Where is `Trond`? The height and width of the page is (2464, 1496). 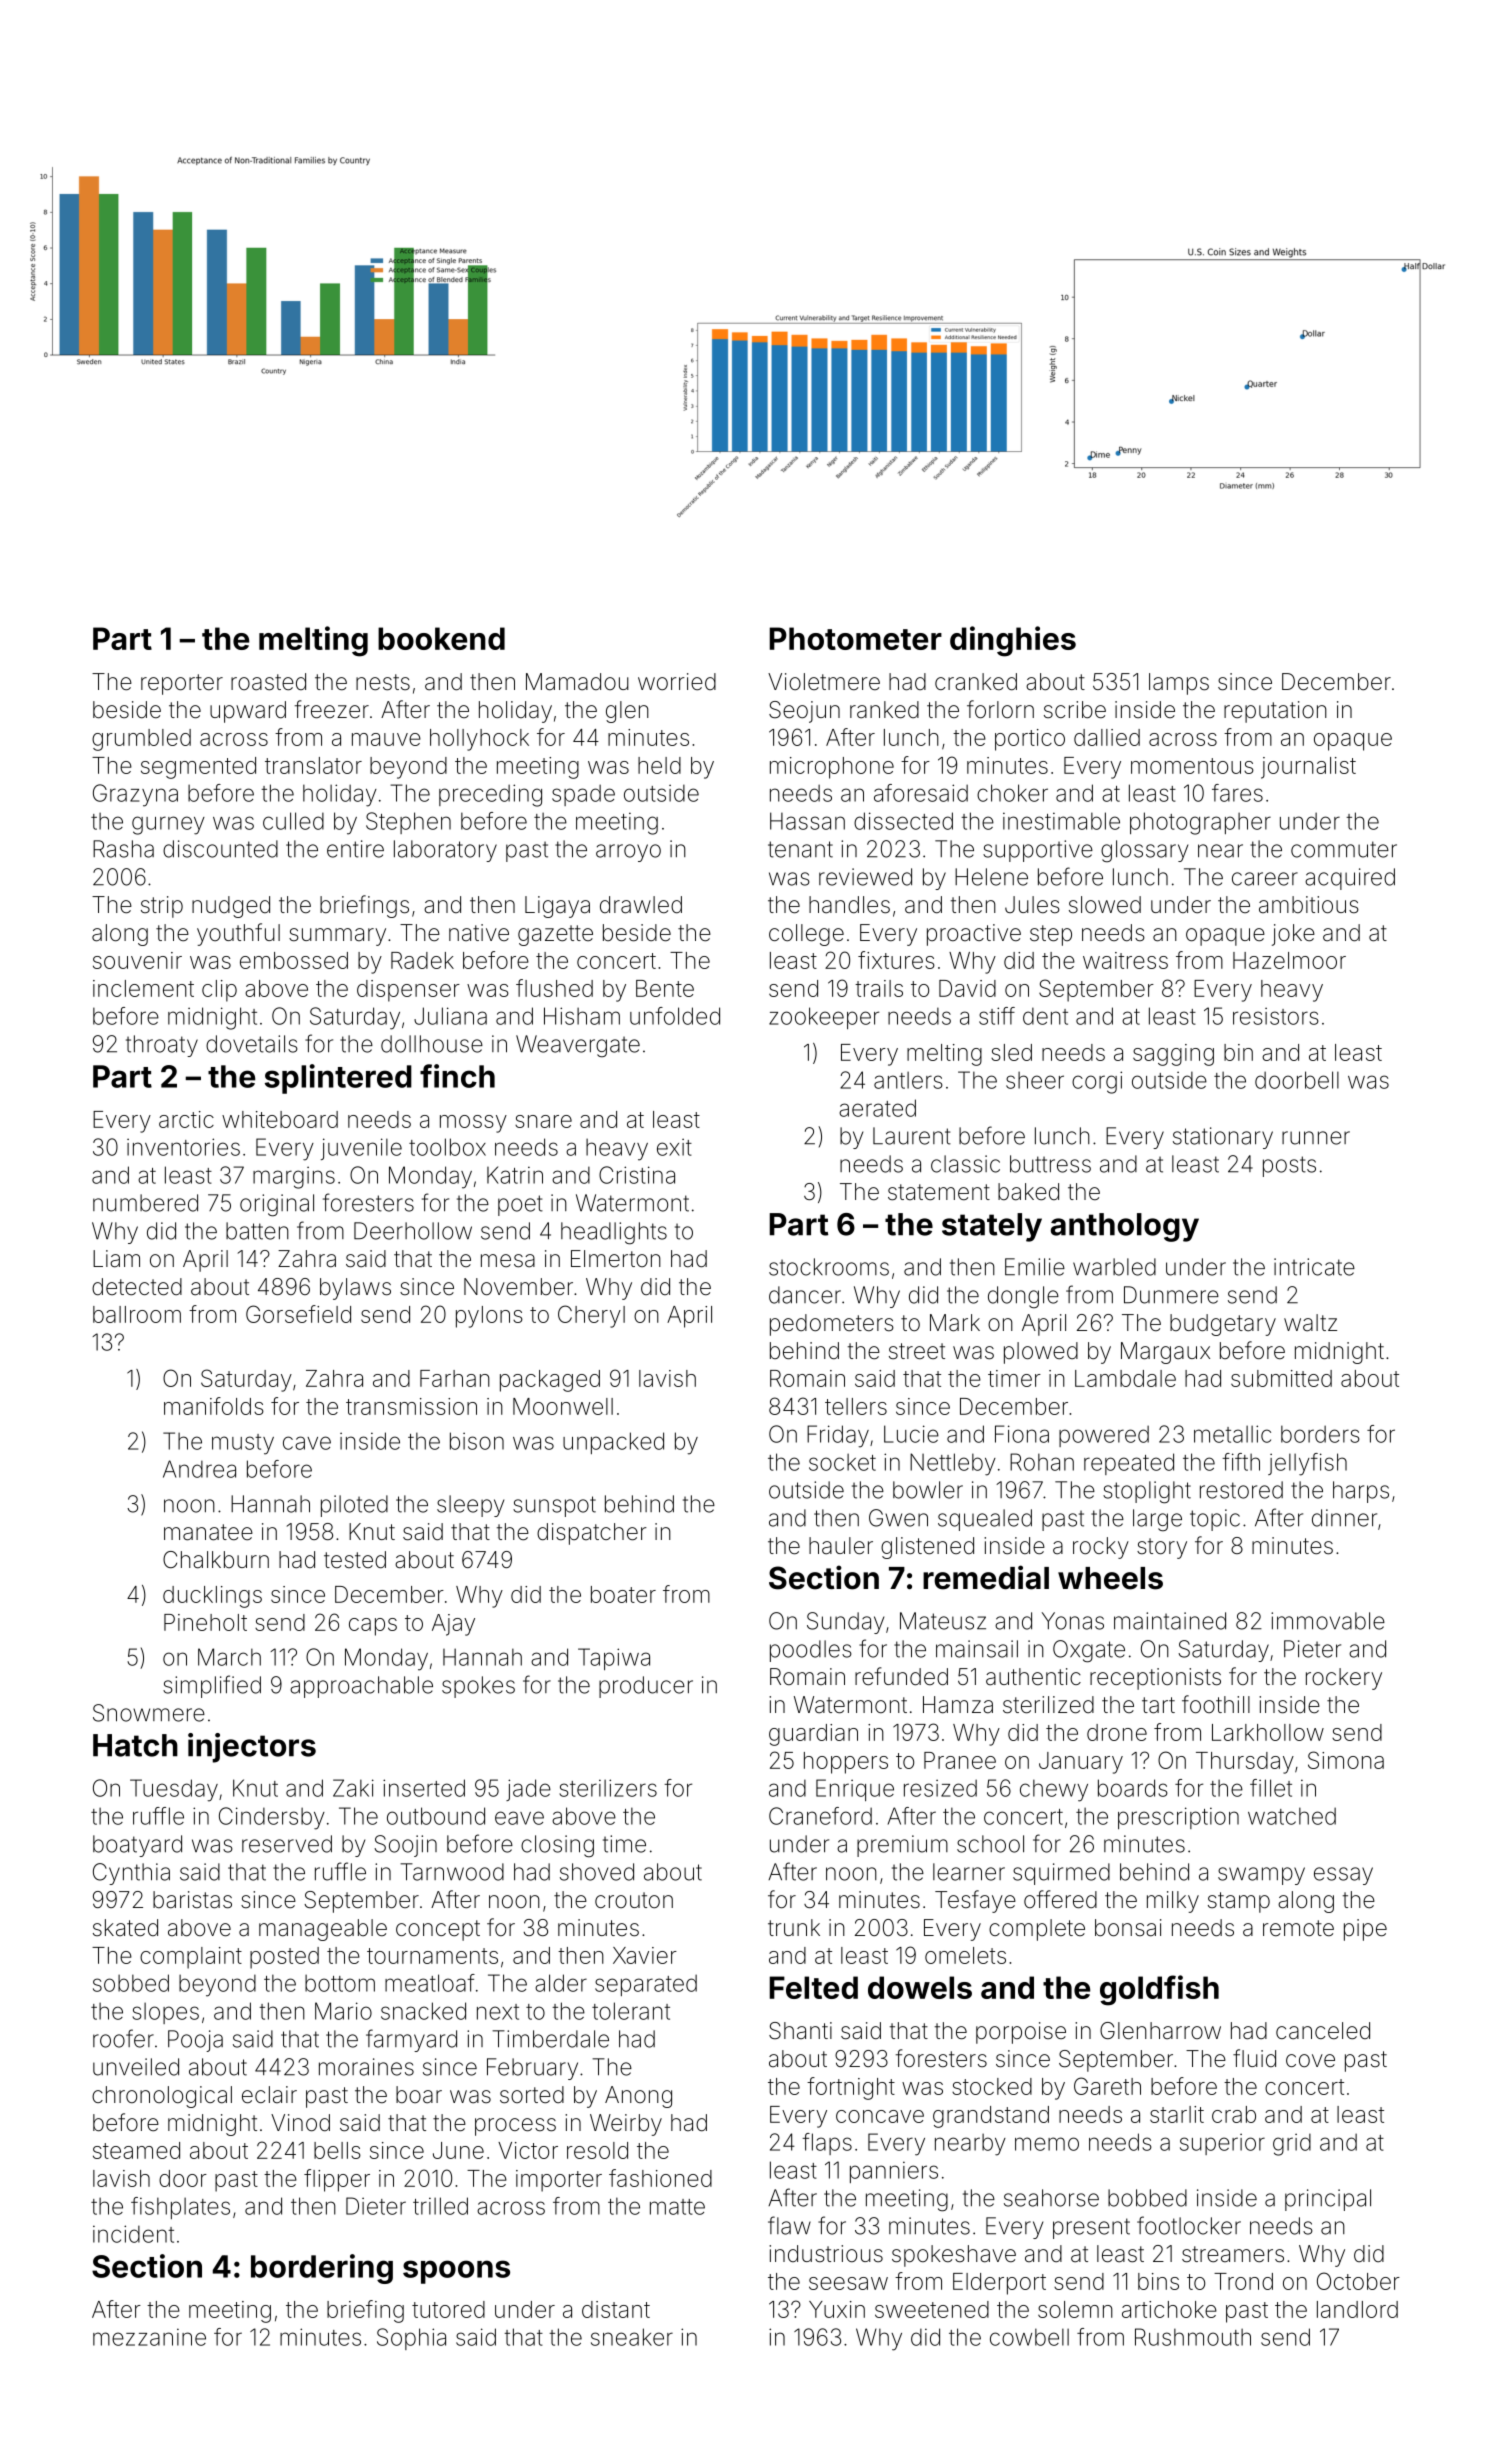
Trond is located at coordinates (1243, 2281).
